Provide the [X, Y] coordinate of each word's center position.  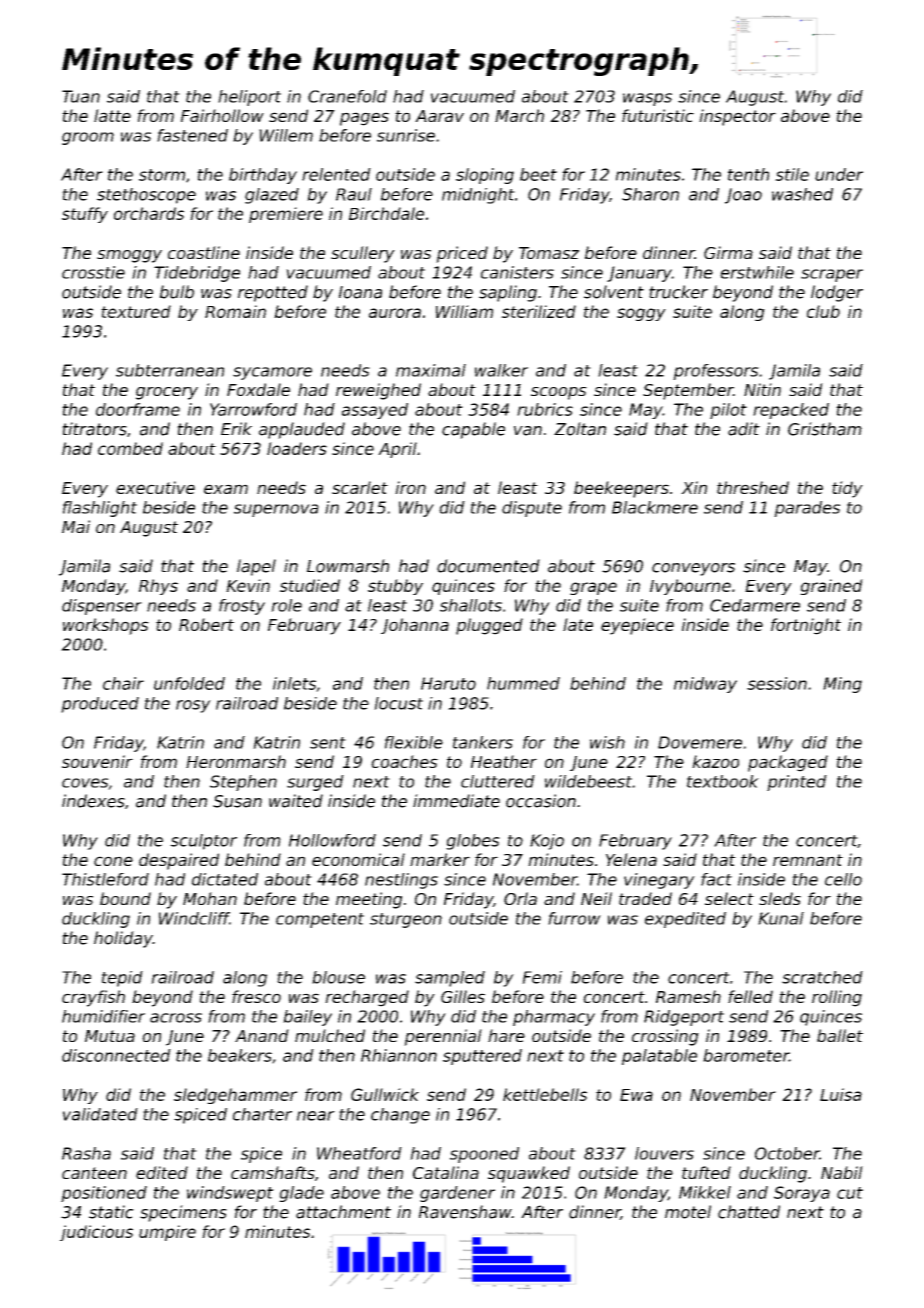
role [286, 605]
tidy [847, 489]
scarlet [360, 487]
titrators [94, 429]
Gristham [825, 429]
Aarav [439, 116]
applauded [302, 430]
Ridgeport [684, 1018]
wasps [647, 99]
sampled [450, 979]
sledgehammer [235, 1096]
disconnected [116, 1055]
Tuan [81, 96]
